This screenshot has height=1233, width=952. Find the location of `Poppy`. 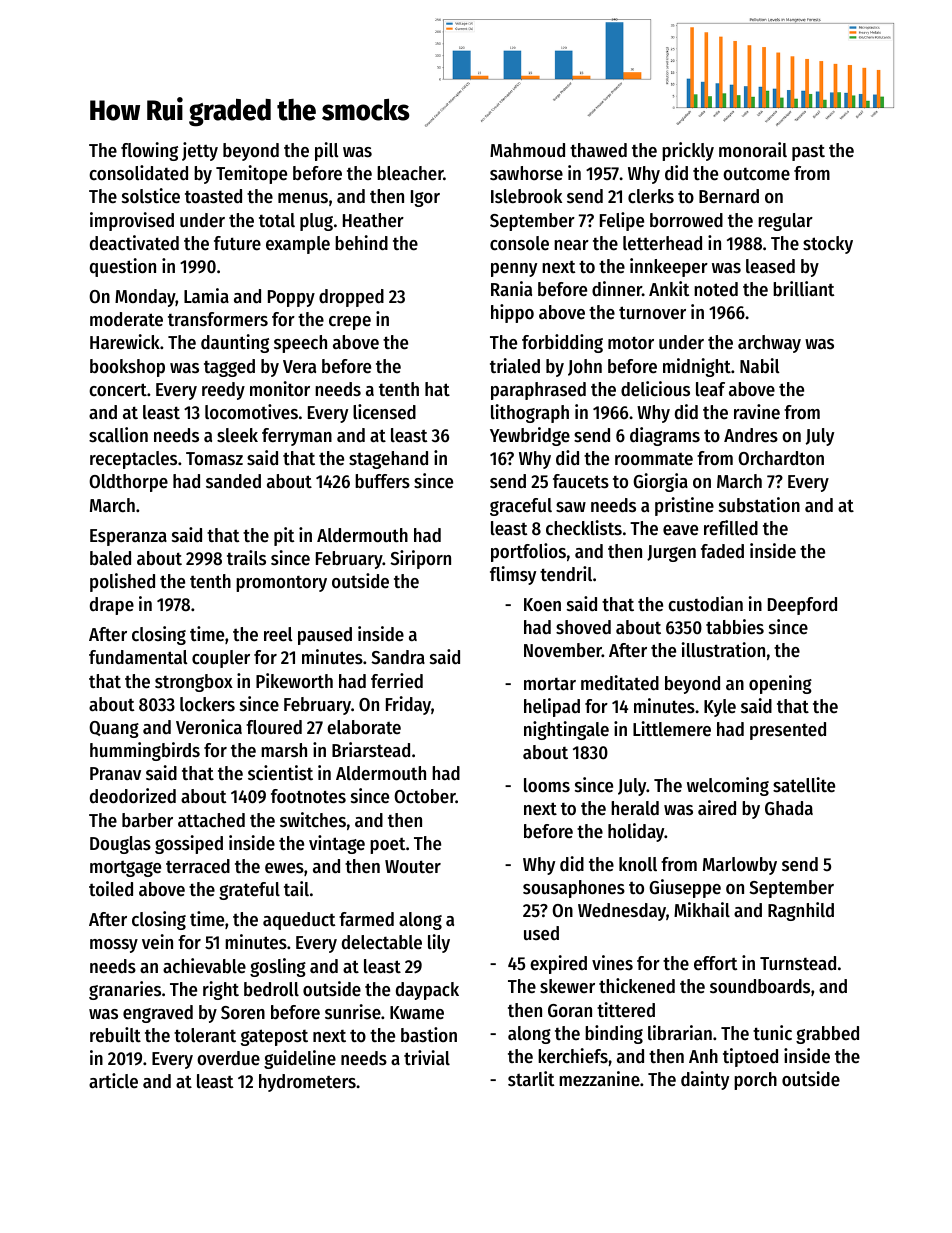

Poppy is located at coordinates (291, 298).
